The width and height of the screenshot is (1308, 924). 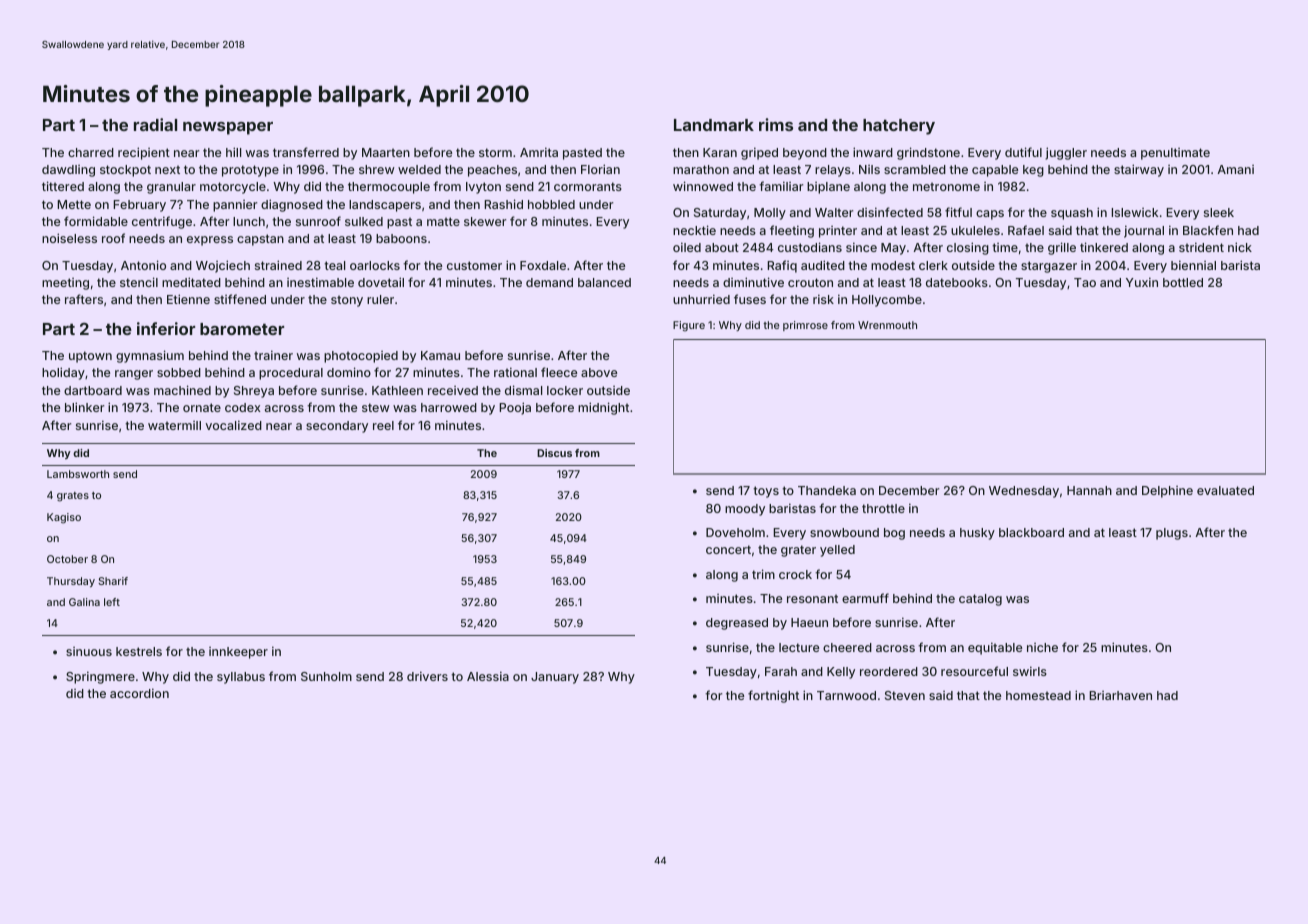 What do you see at coordinates (64, 518) in the screenshot?
I see `Kagiso` at bounding box center [64, 518].
